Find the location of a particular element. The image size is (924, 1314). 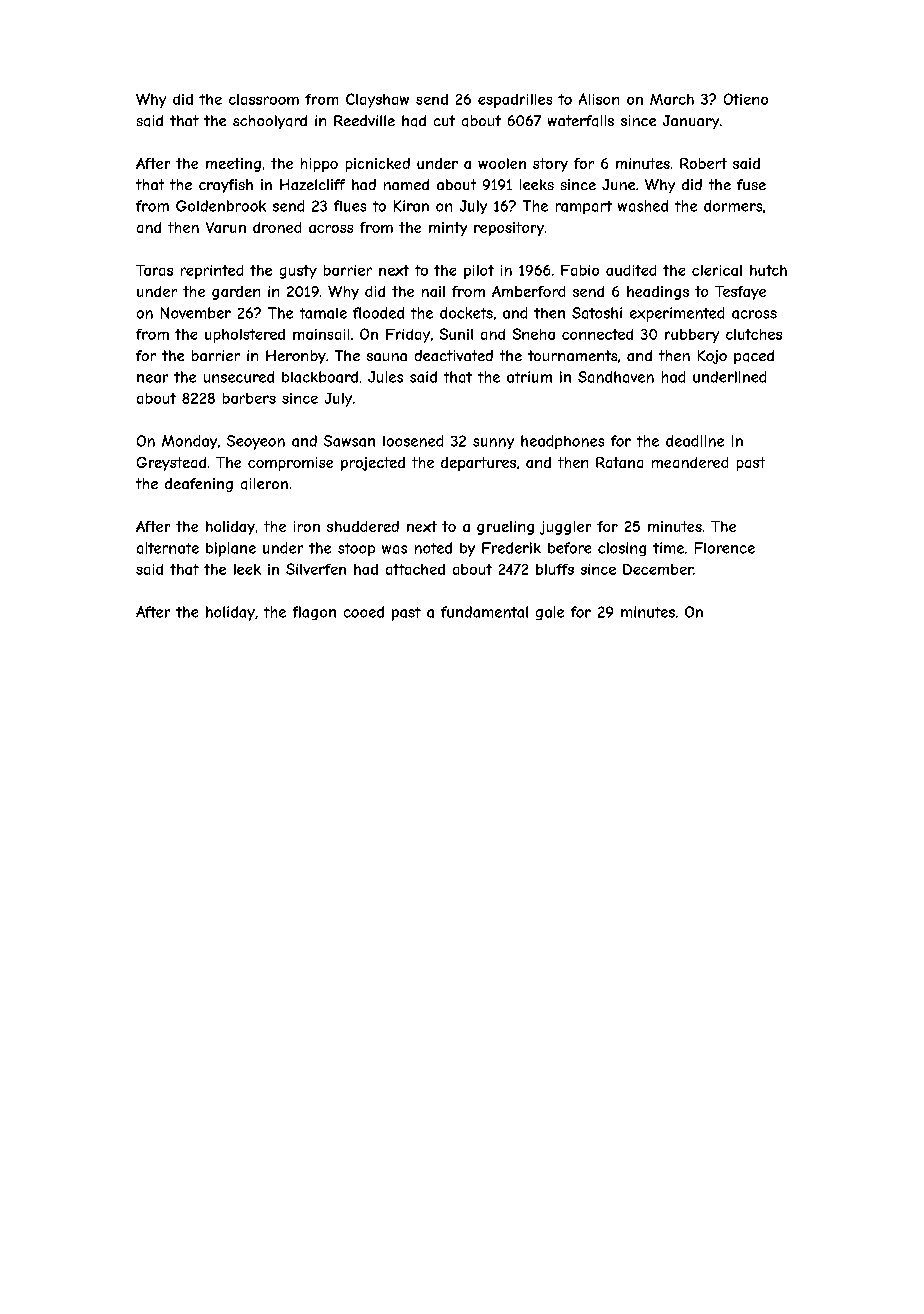

sauna is located at coordinates (387, 357).
